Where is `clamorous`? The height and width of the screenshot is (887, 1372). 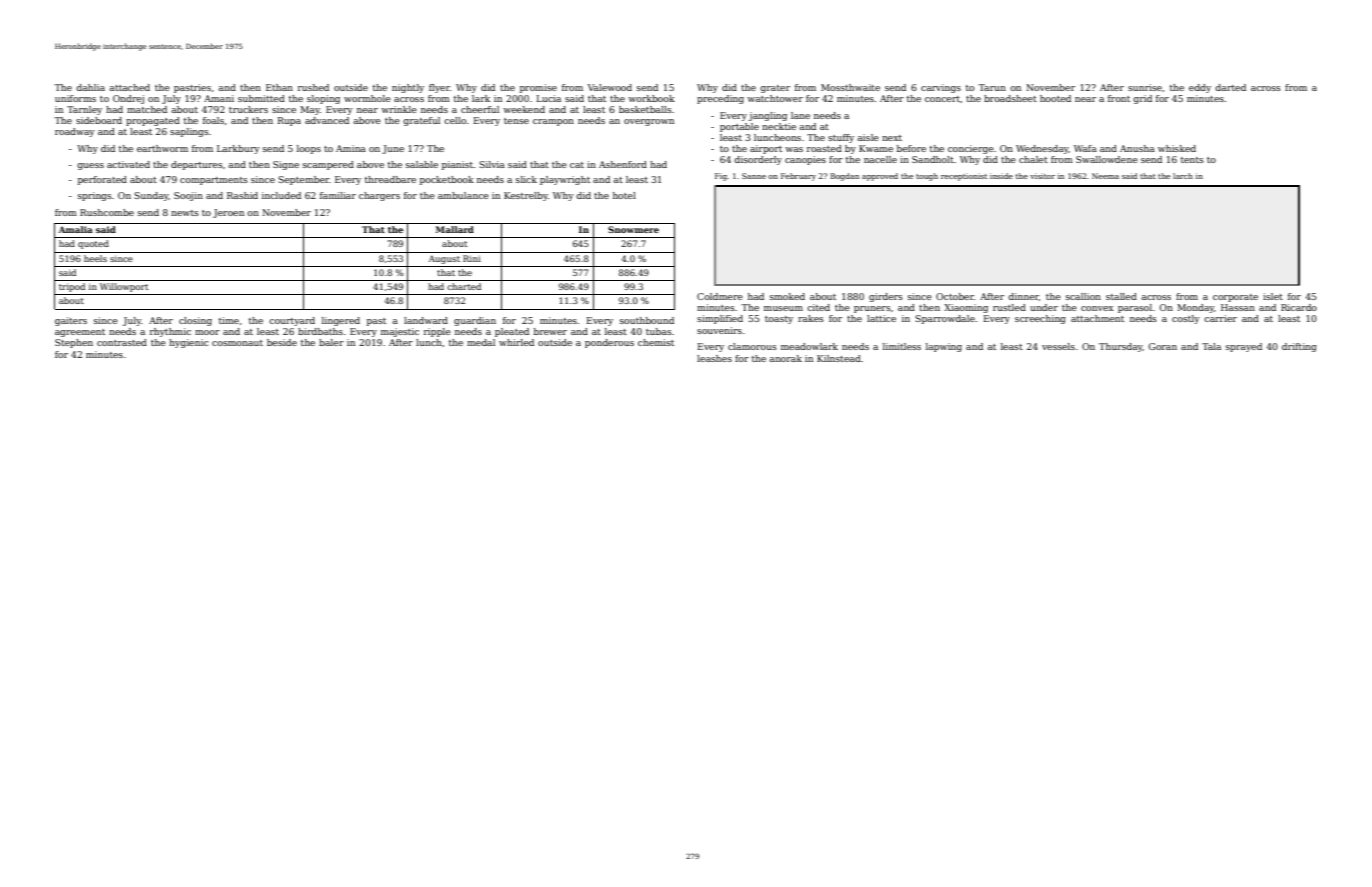 clamorous is located at coordinates (752, 346).
